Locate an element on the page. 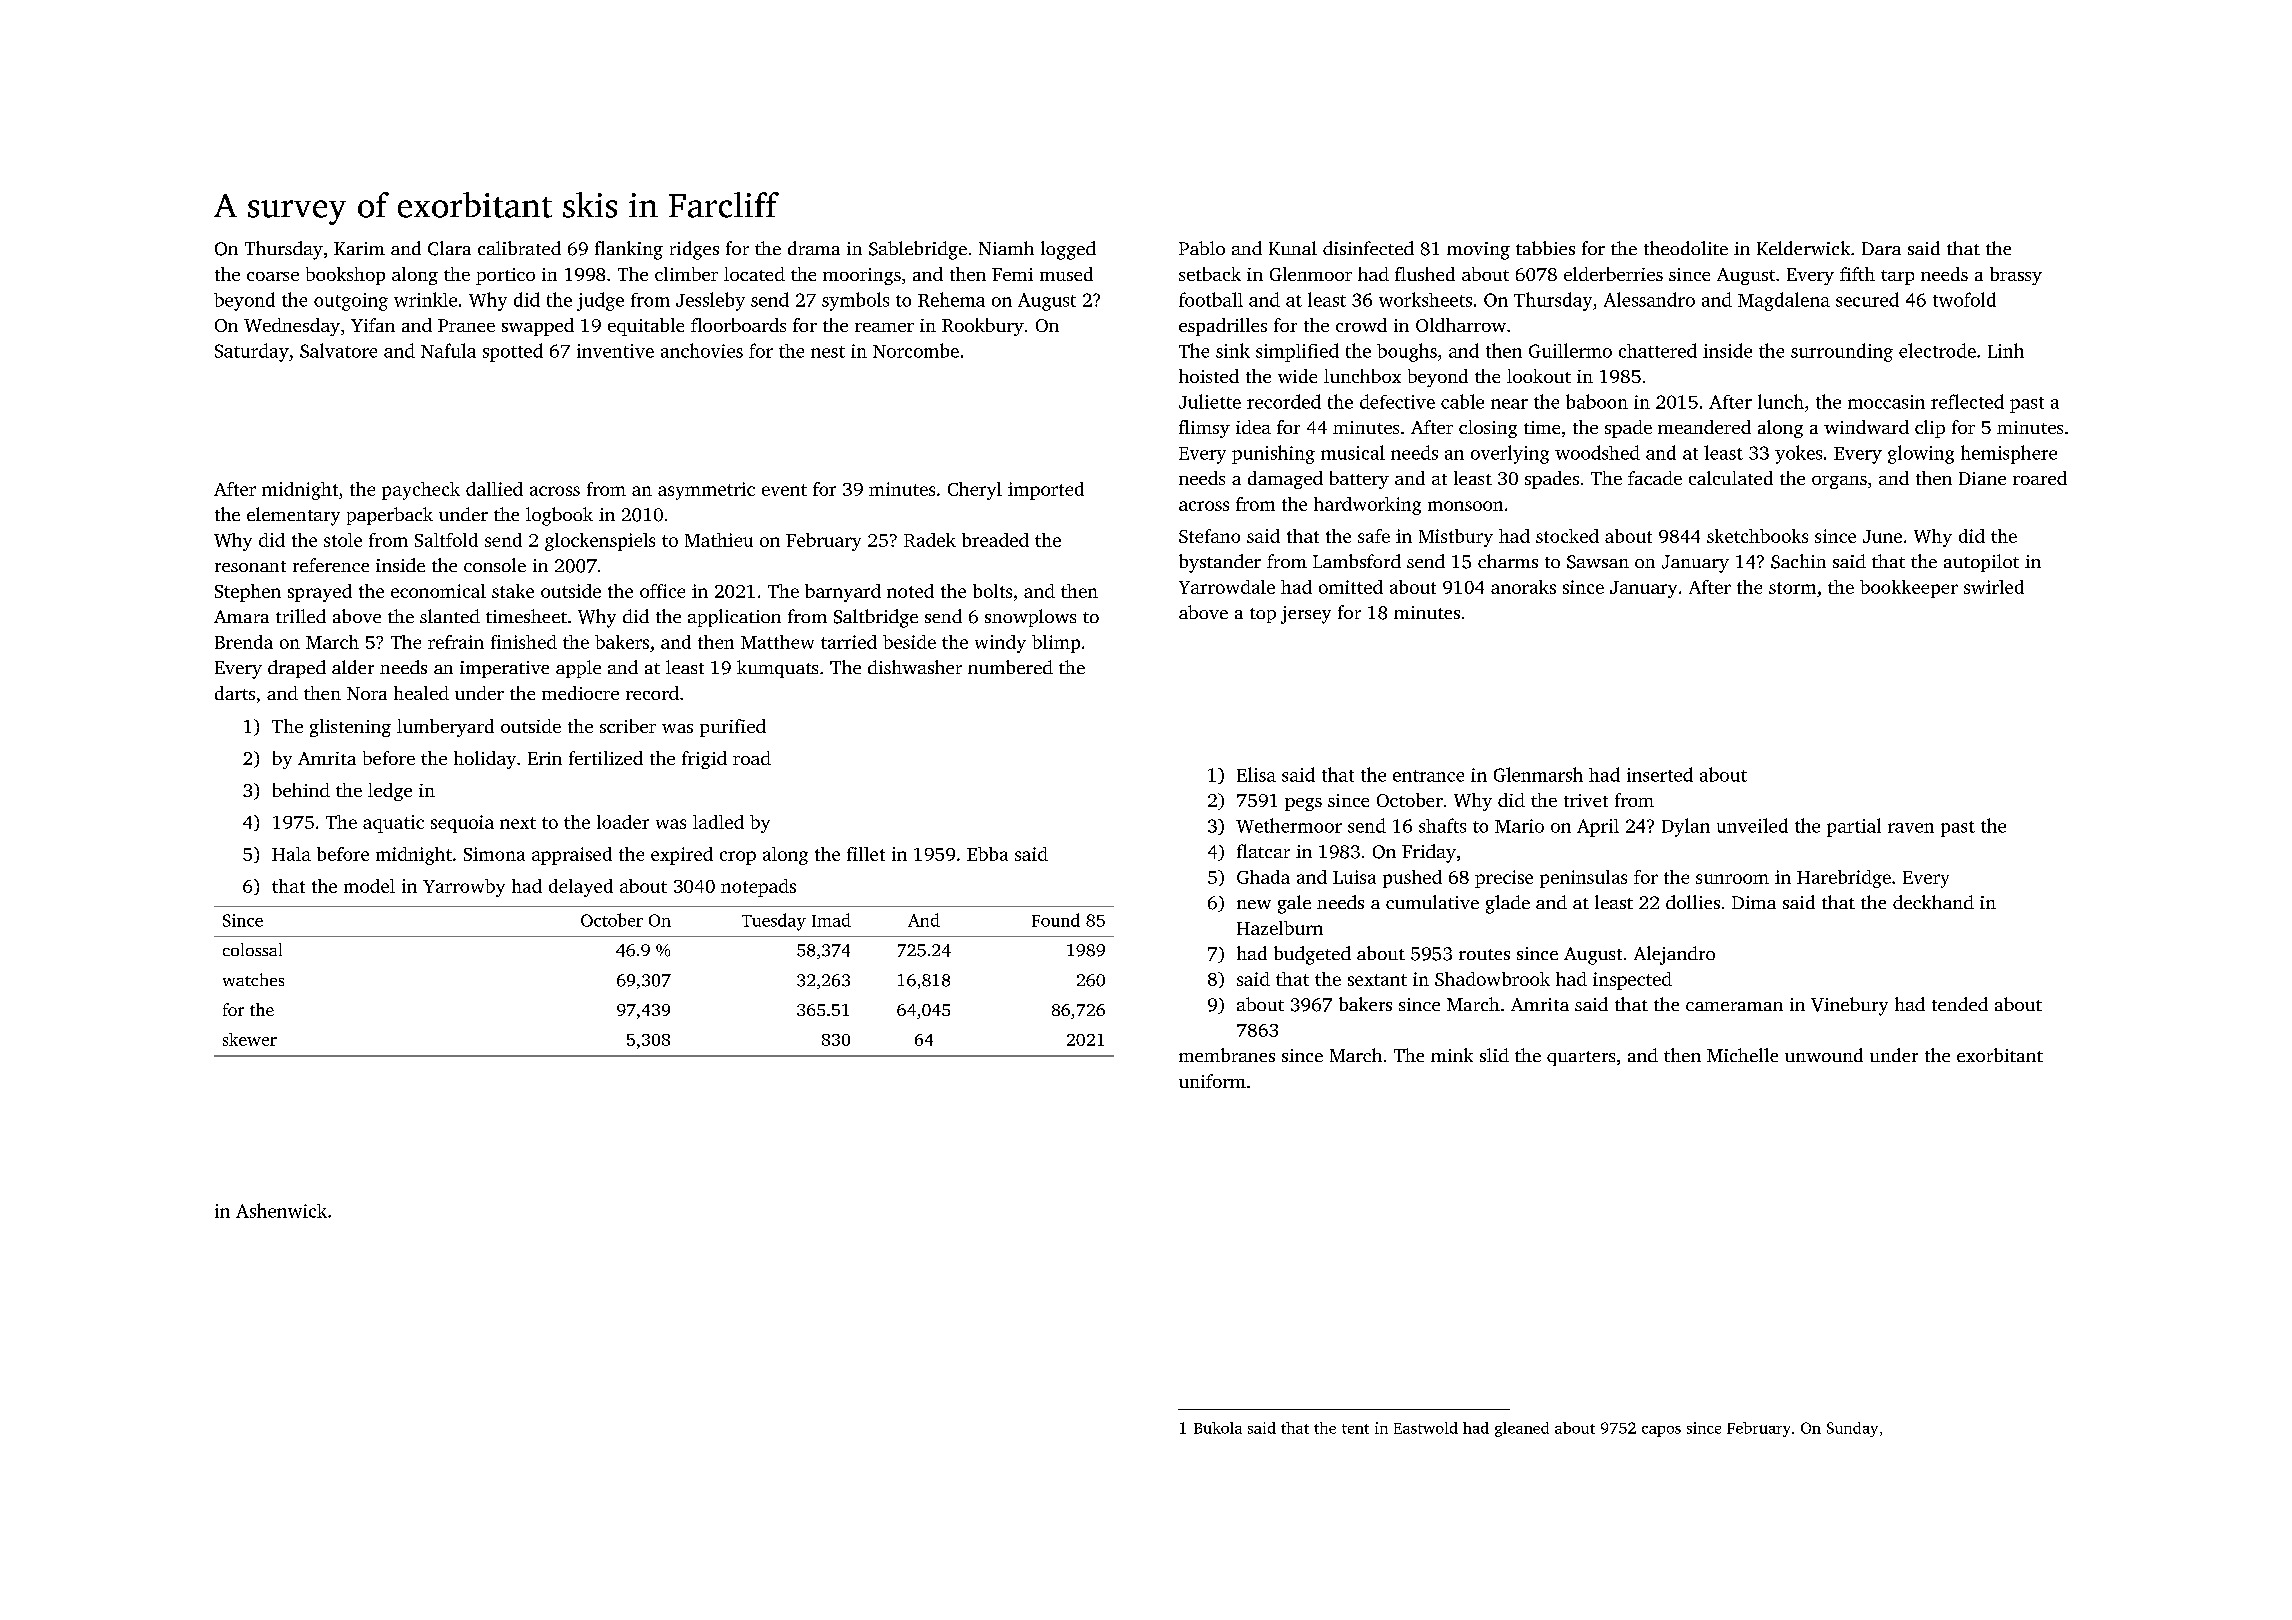 The image size is (2292, 1620). Found is located at coordinates (1056, 920).
